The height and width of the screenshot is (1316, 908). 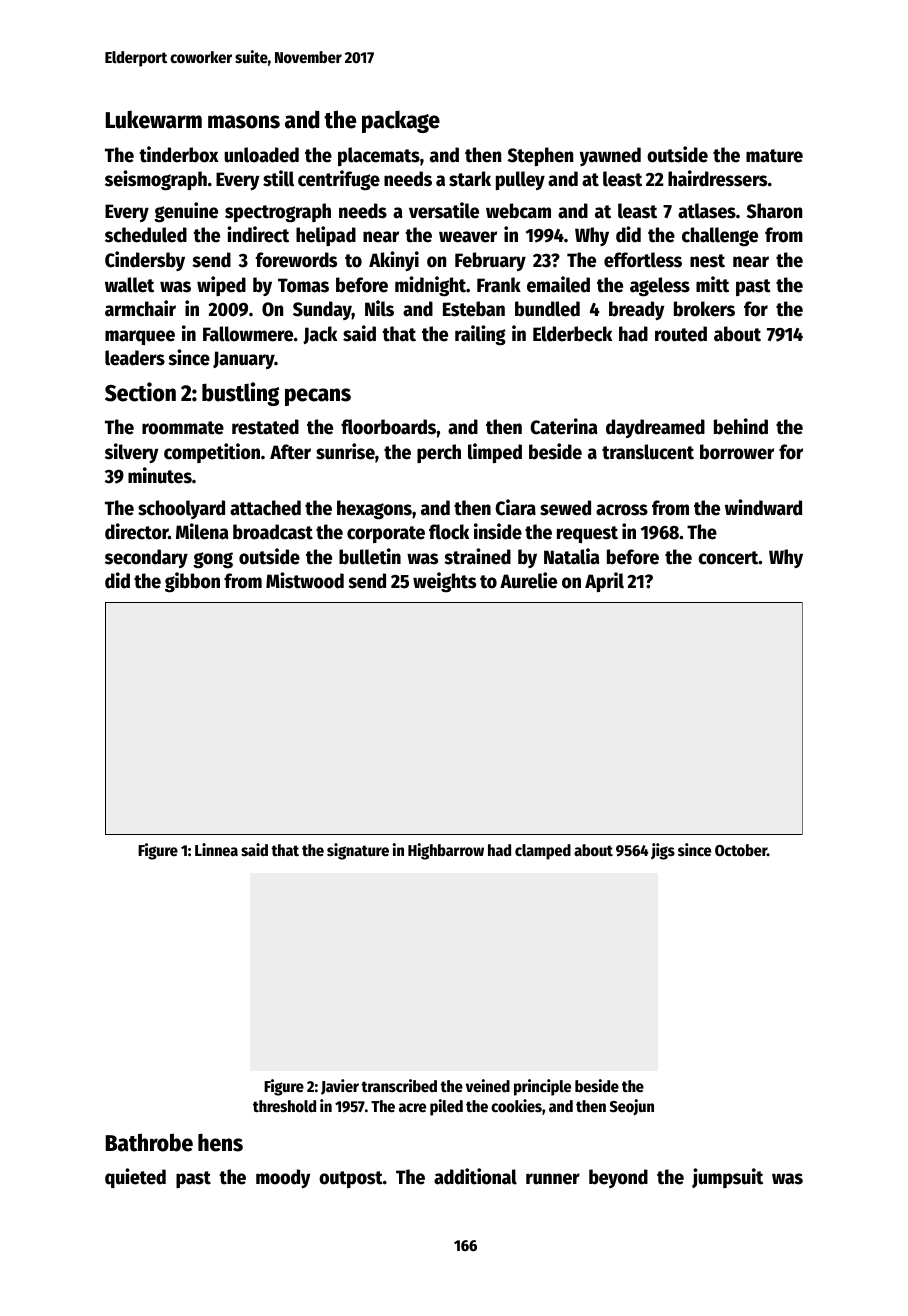 I want to click on runner, so click(x=553, y=1179).
